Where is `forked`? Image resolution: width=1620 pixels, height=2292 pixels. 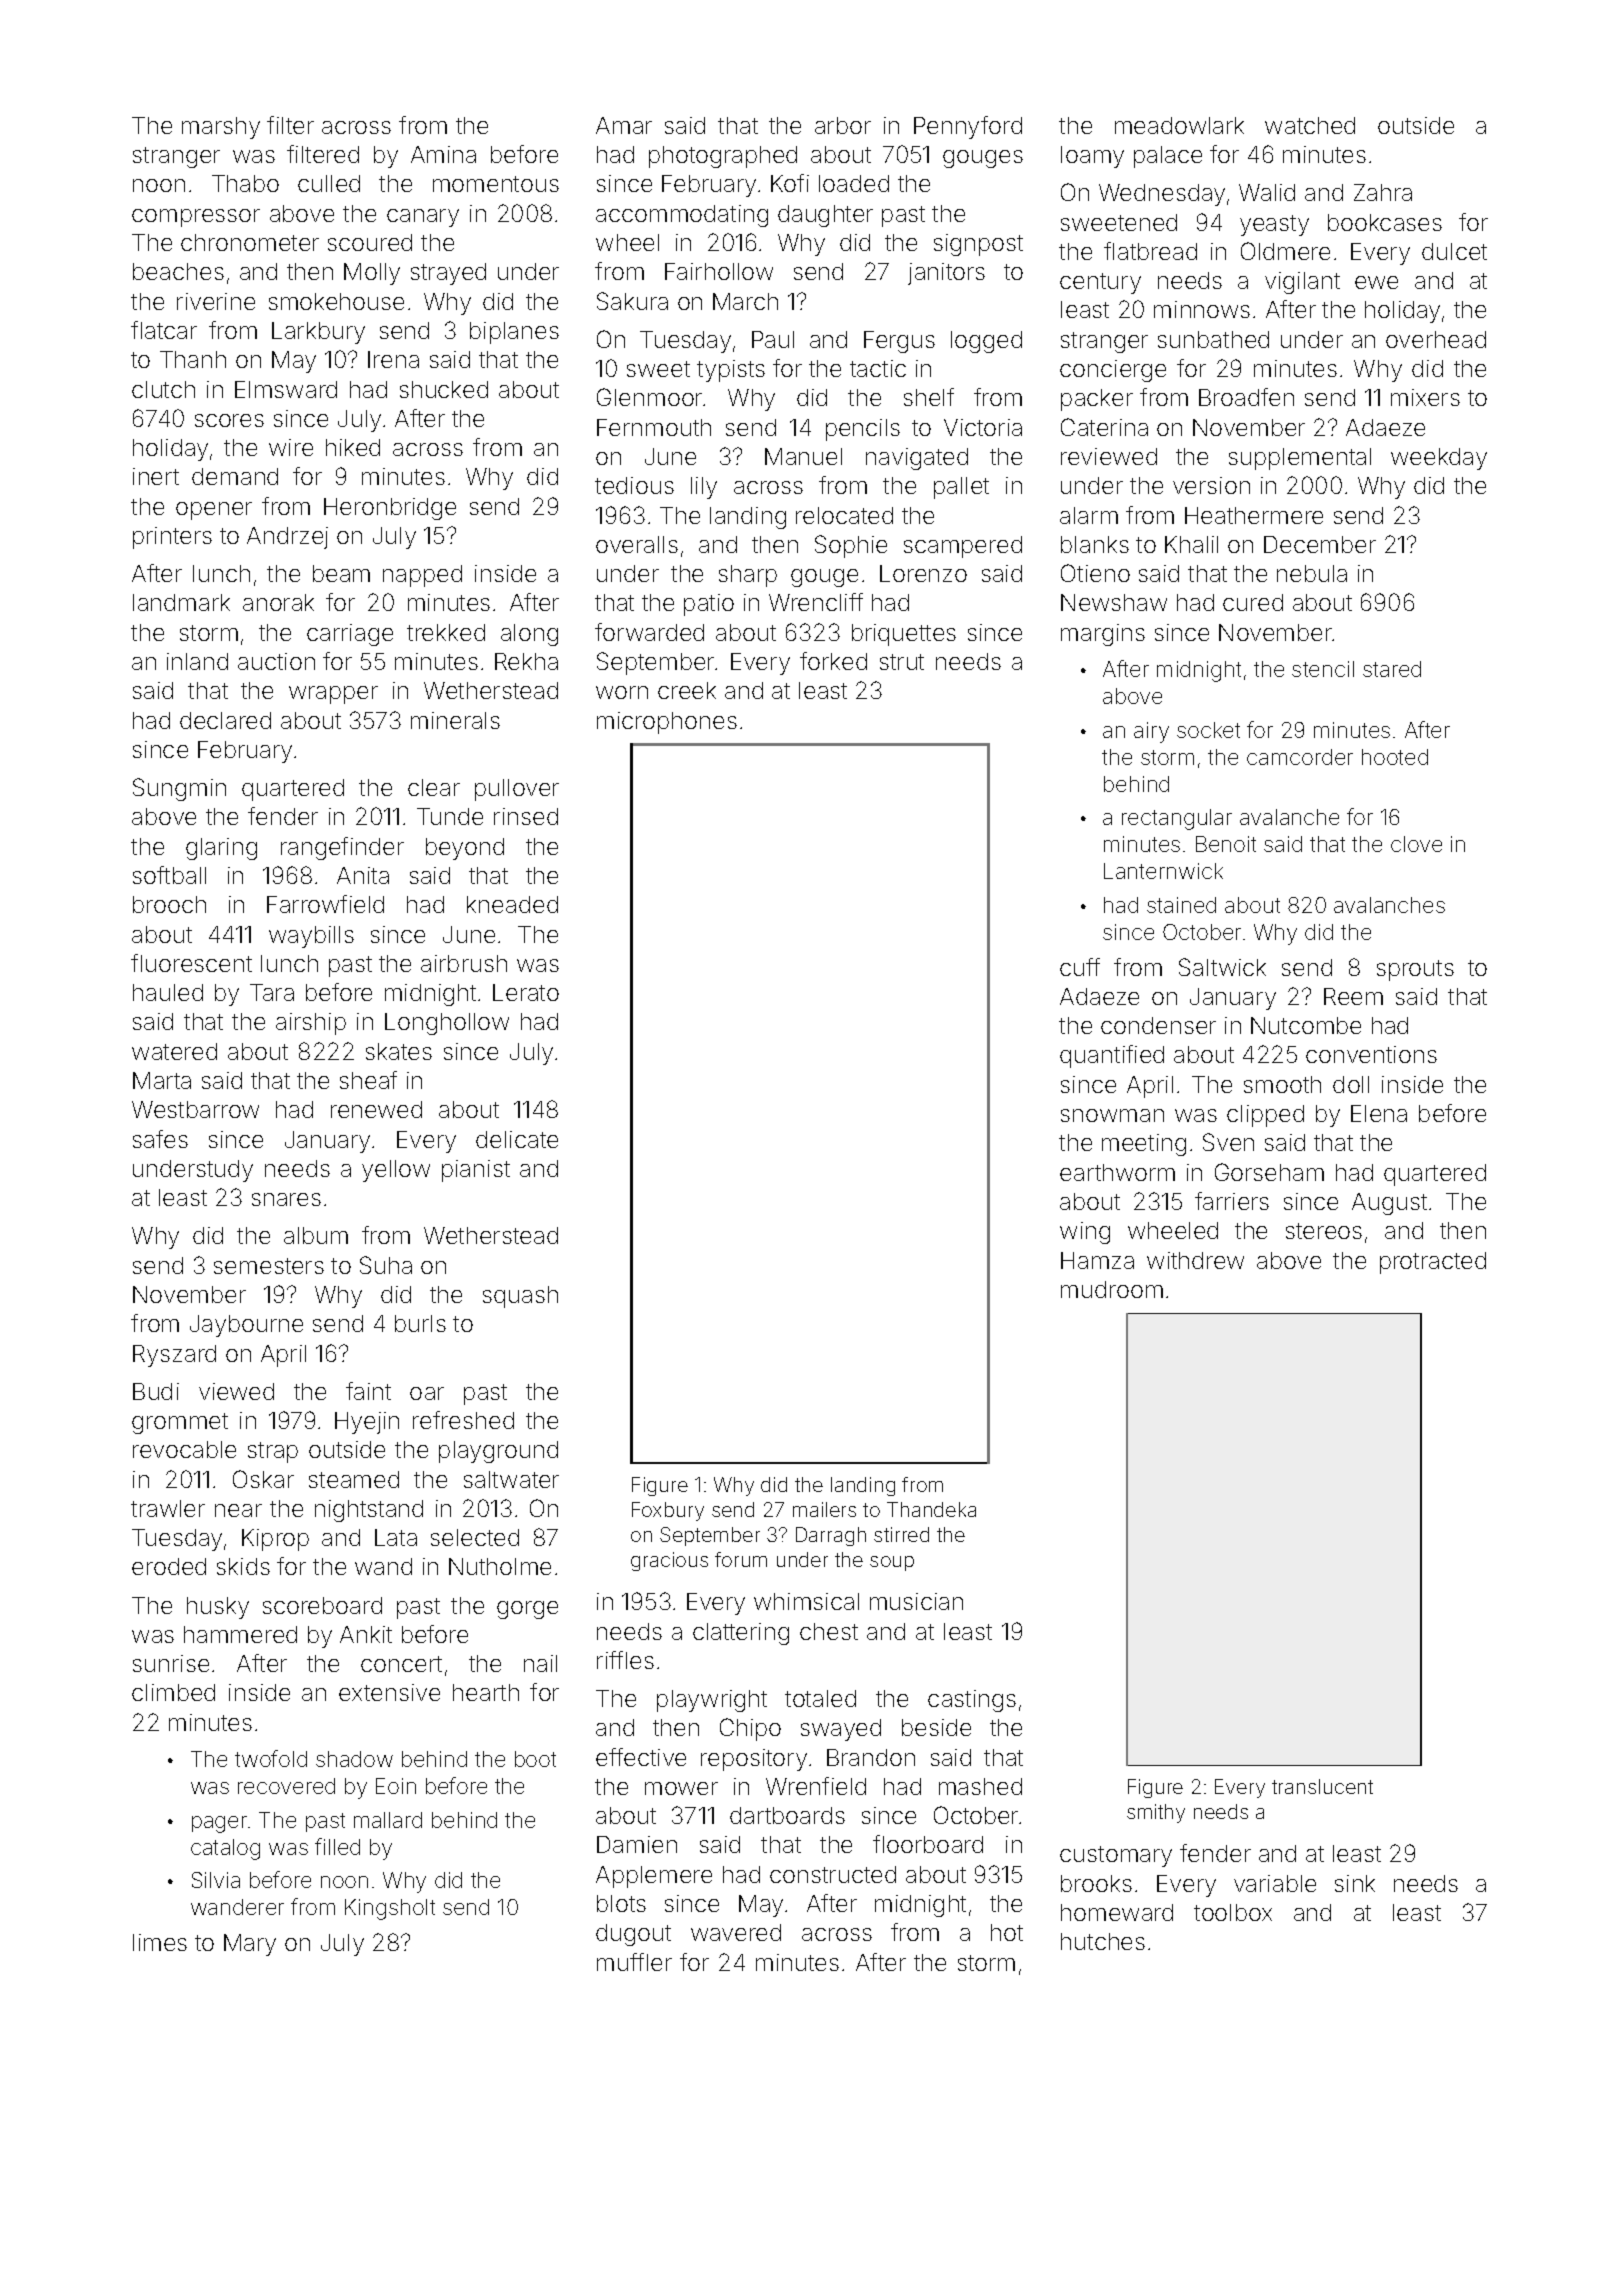 forked is located at coordinates (833, 661).
